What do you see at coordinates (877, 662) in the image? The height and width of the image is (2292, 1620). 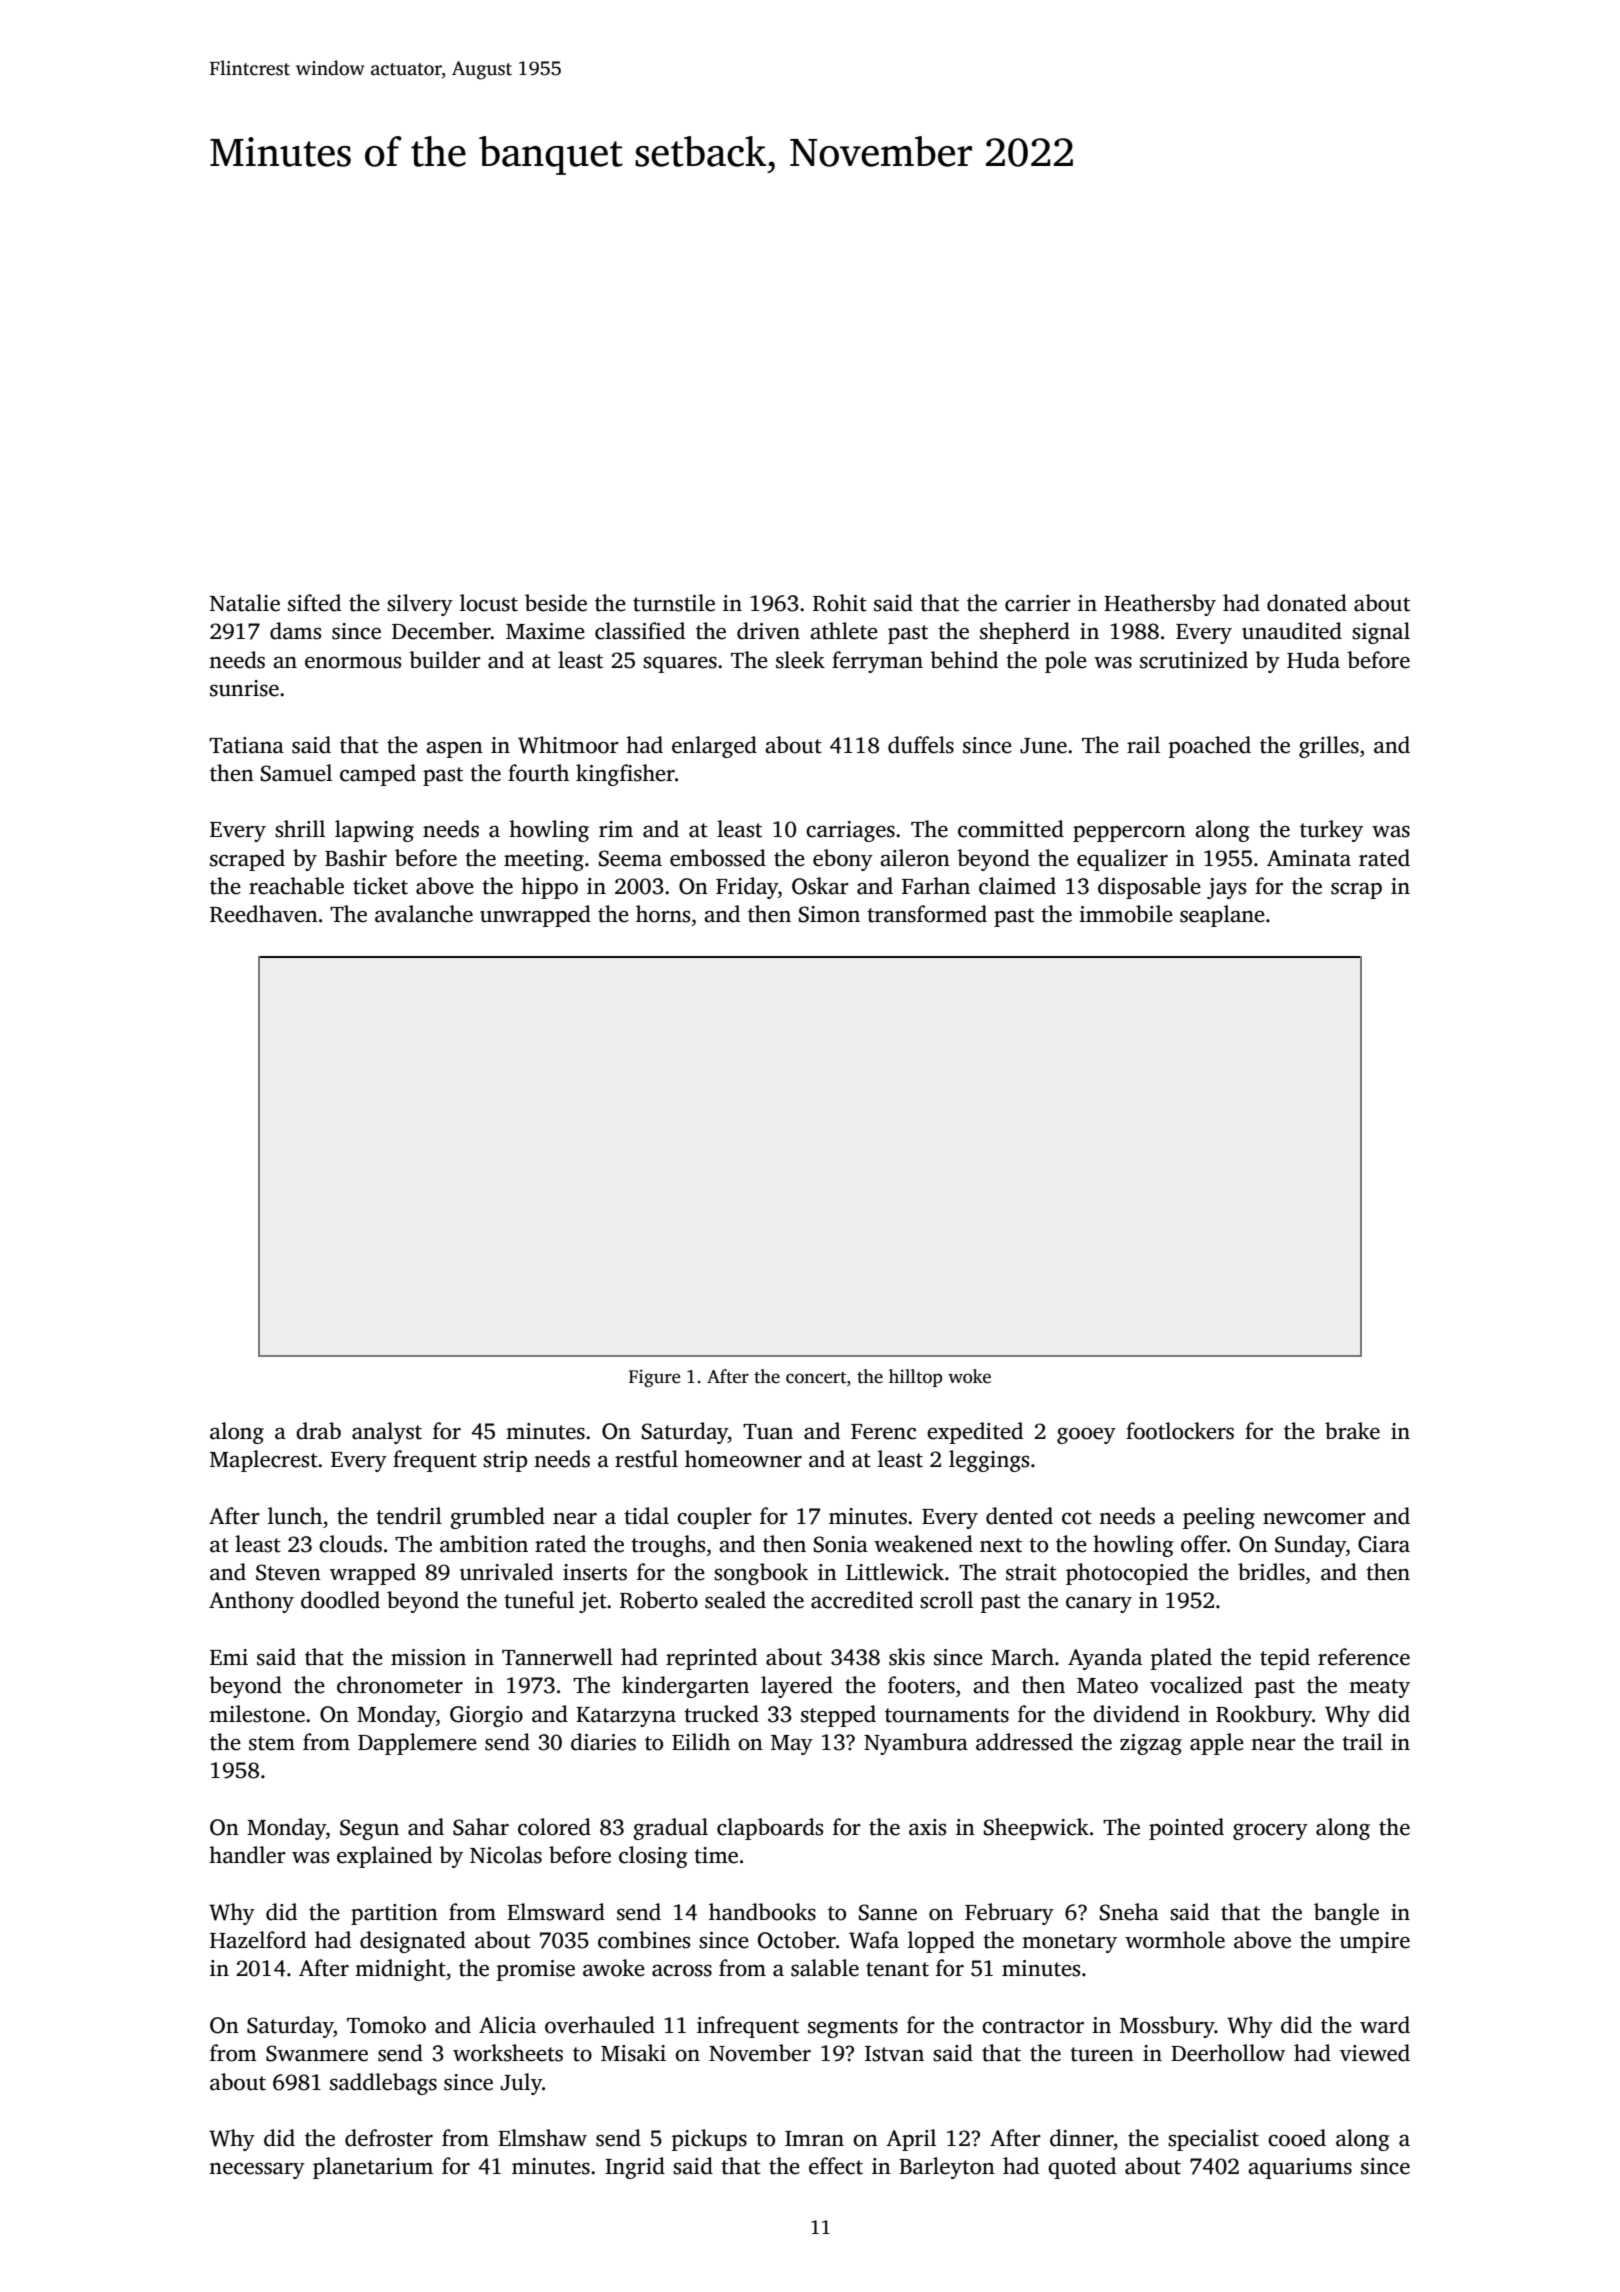 I see `ferryman` at bounding box center [877, 662].
